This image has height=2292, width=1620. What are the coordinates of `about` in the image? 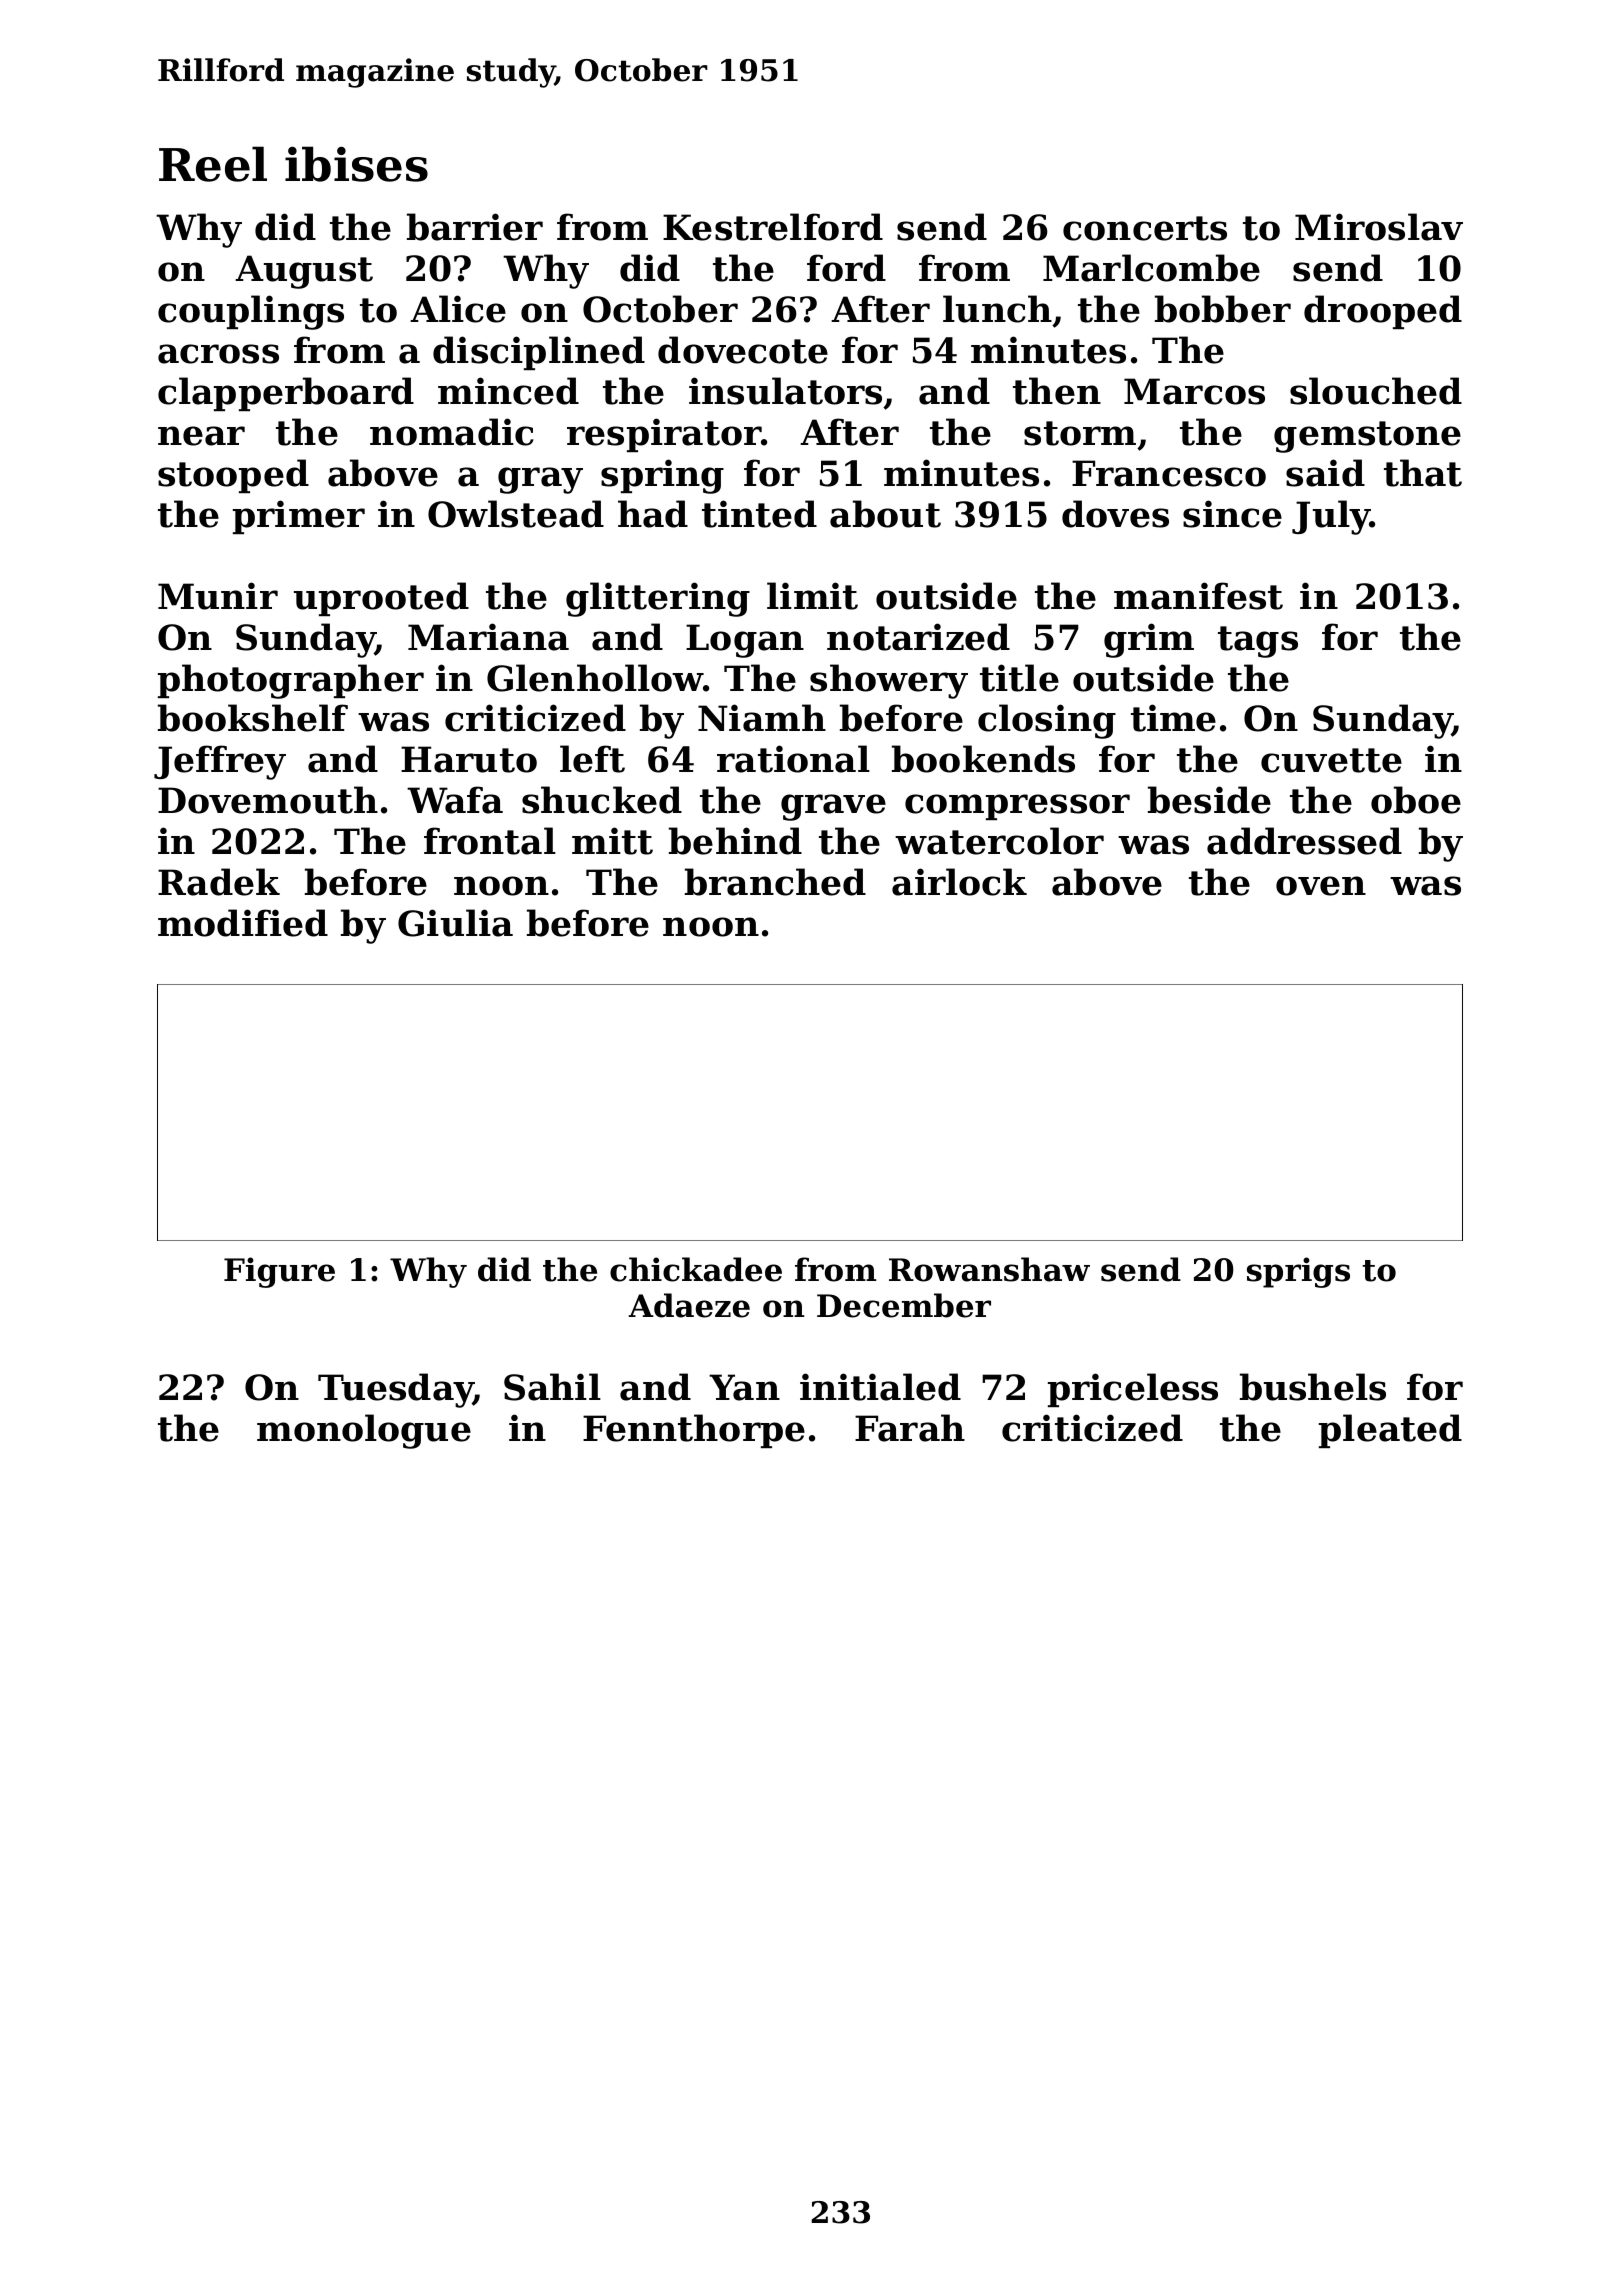 It's located at (885, 514).
